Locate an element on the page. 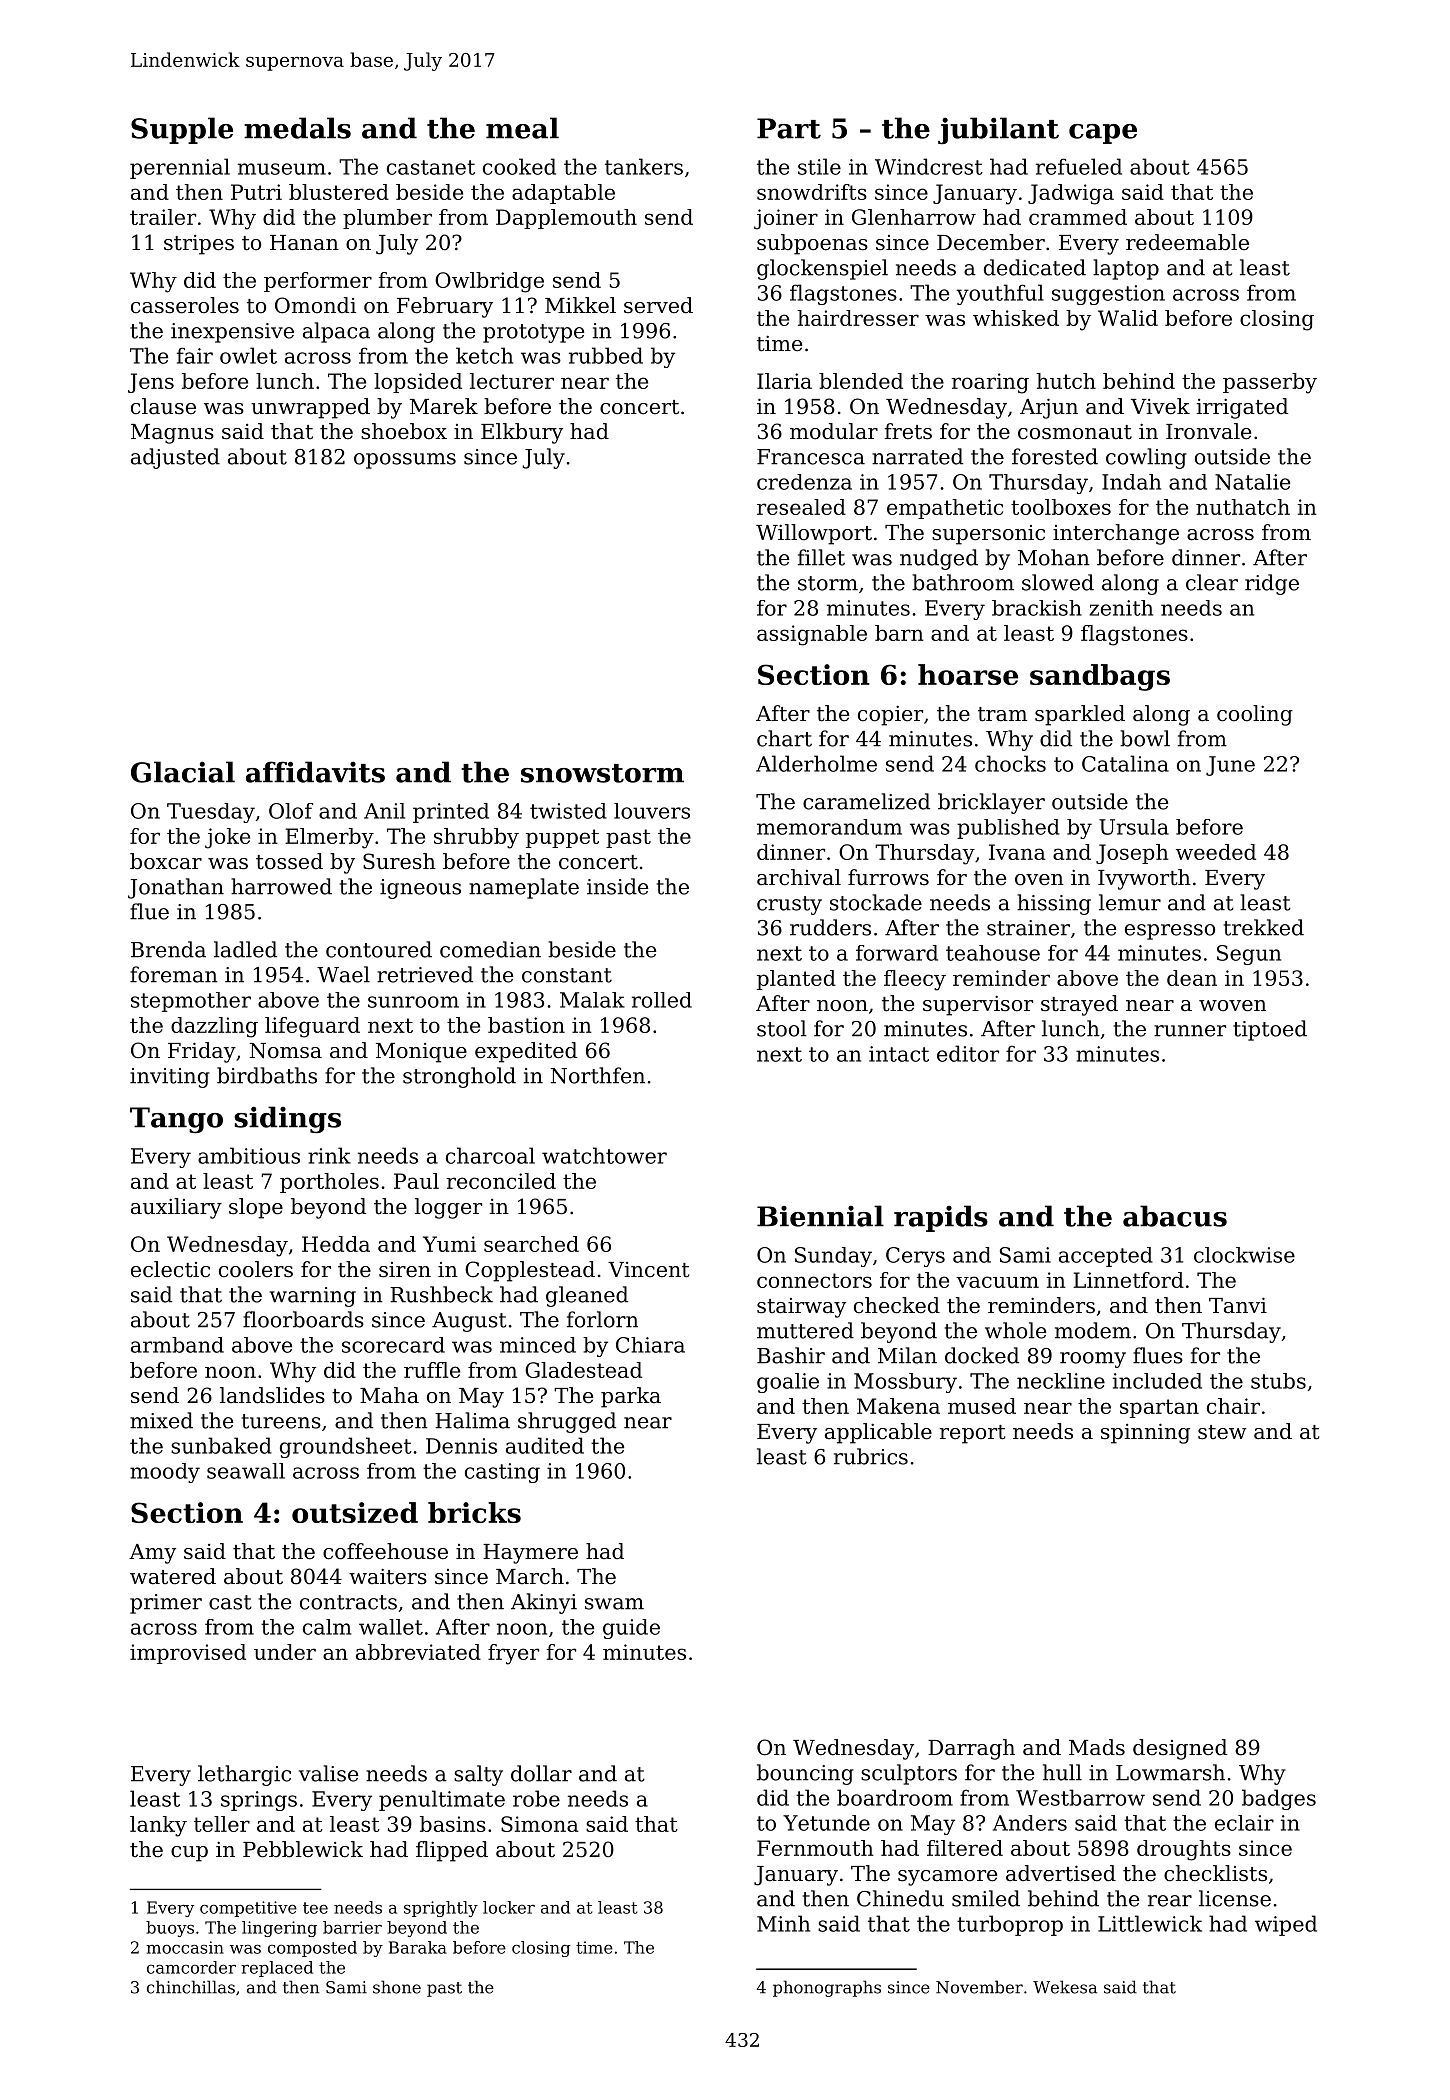 Image resolution: width=1450 pixels, height=2100 pixels. Yetunde is located at coordinates (826, 1823).
